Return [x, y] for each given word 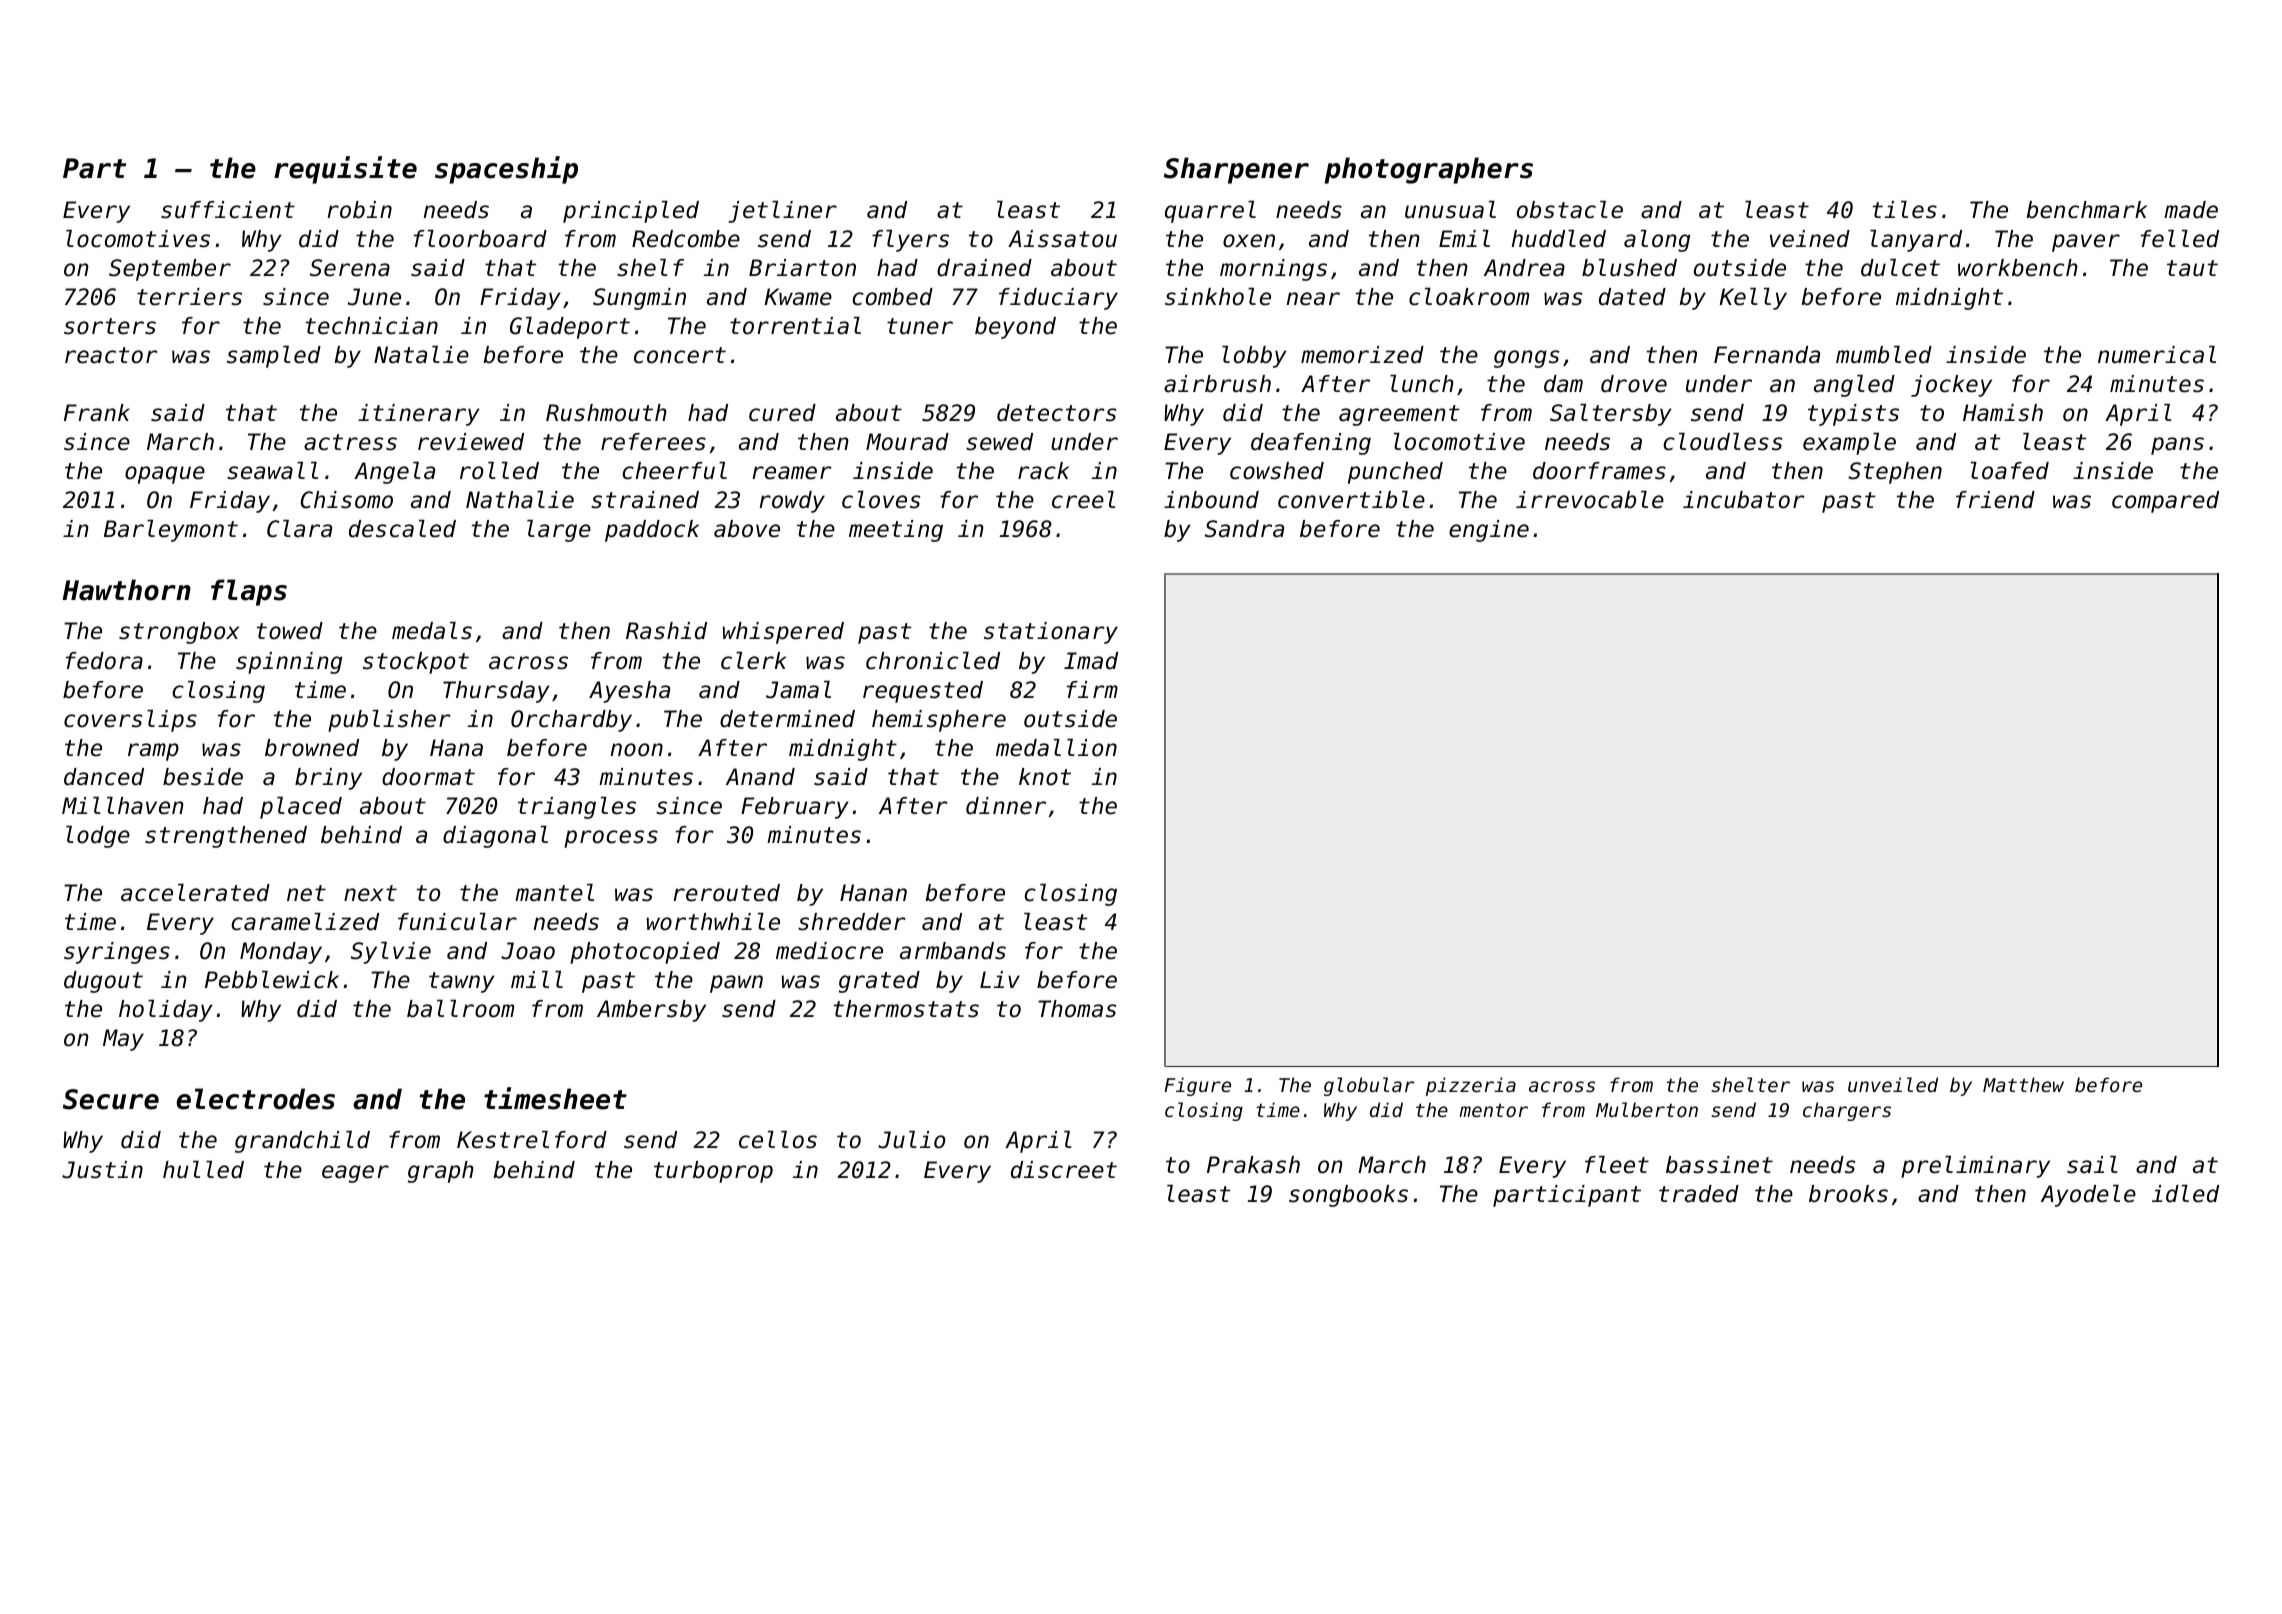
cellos [778, 1140]
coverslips [130, 721]
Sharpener [1236, 170]
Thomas [1077, 1009]
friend [1995, 500]
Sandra [1244, 529]
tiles [1905, 210]
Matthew [2023, 1084]
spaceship [506, 170]
